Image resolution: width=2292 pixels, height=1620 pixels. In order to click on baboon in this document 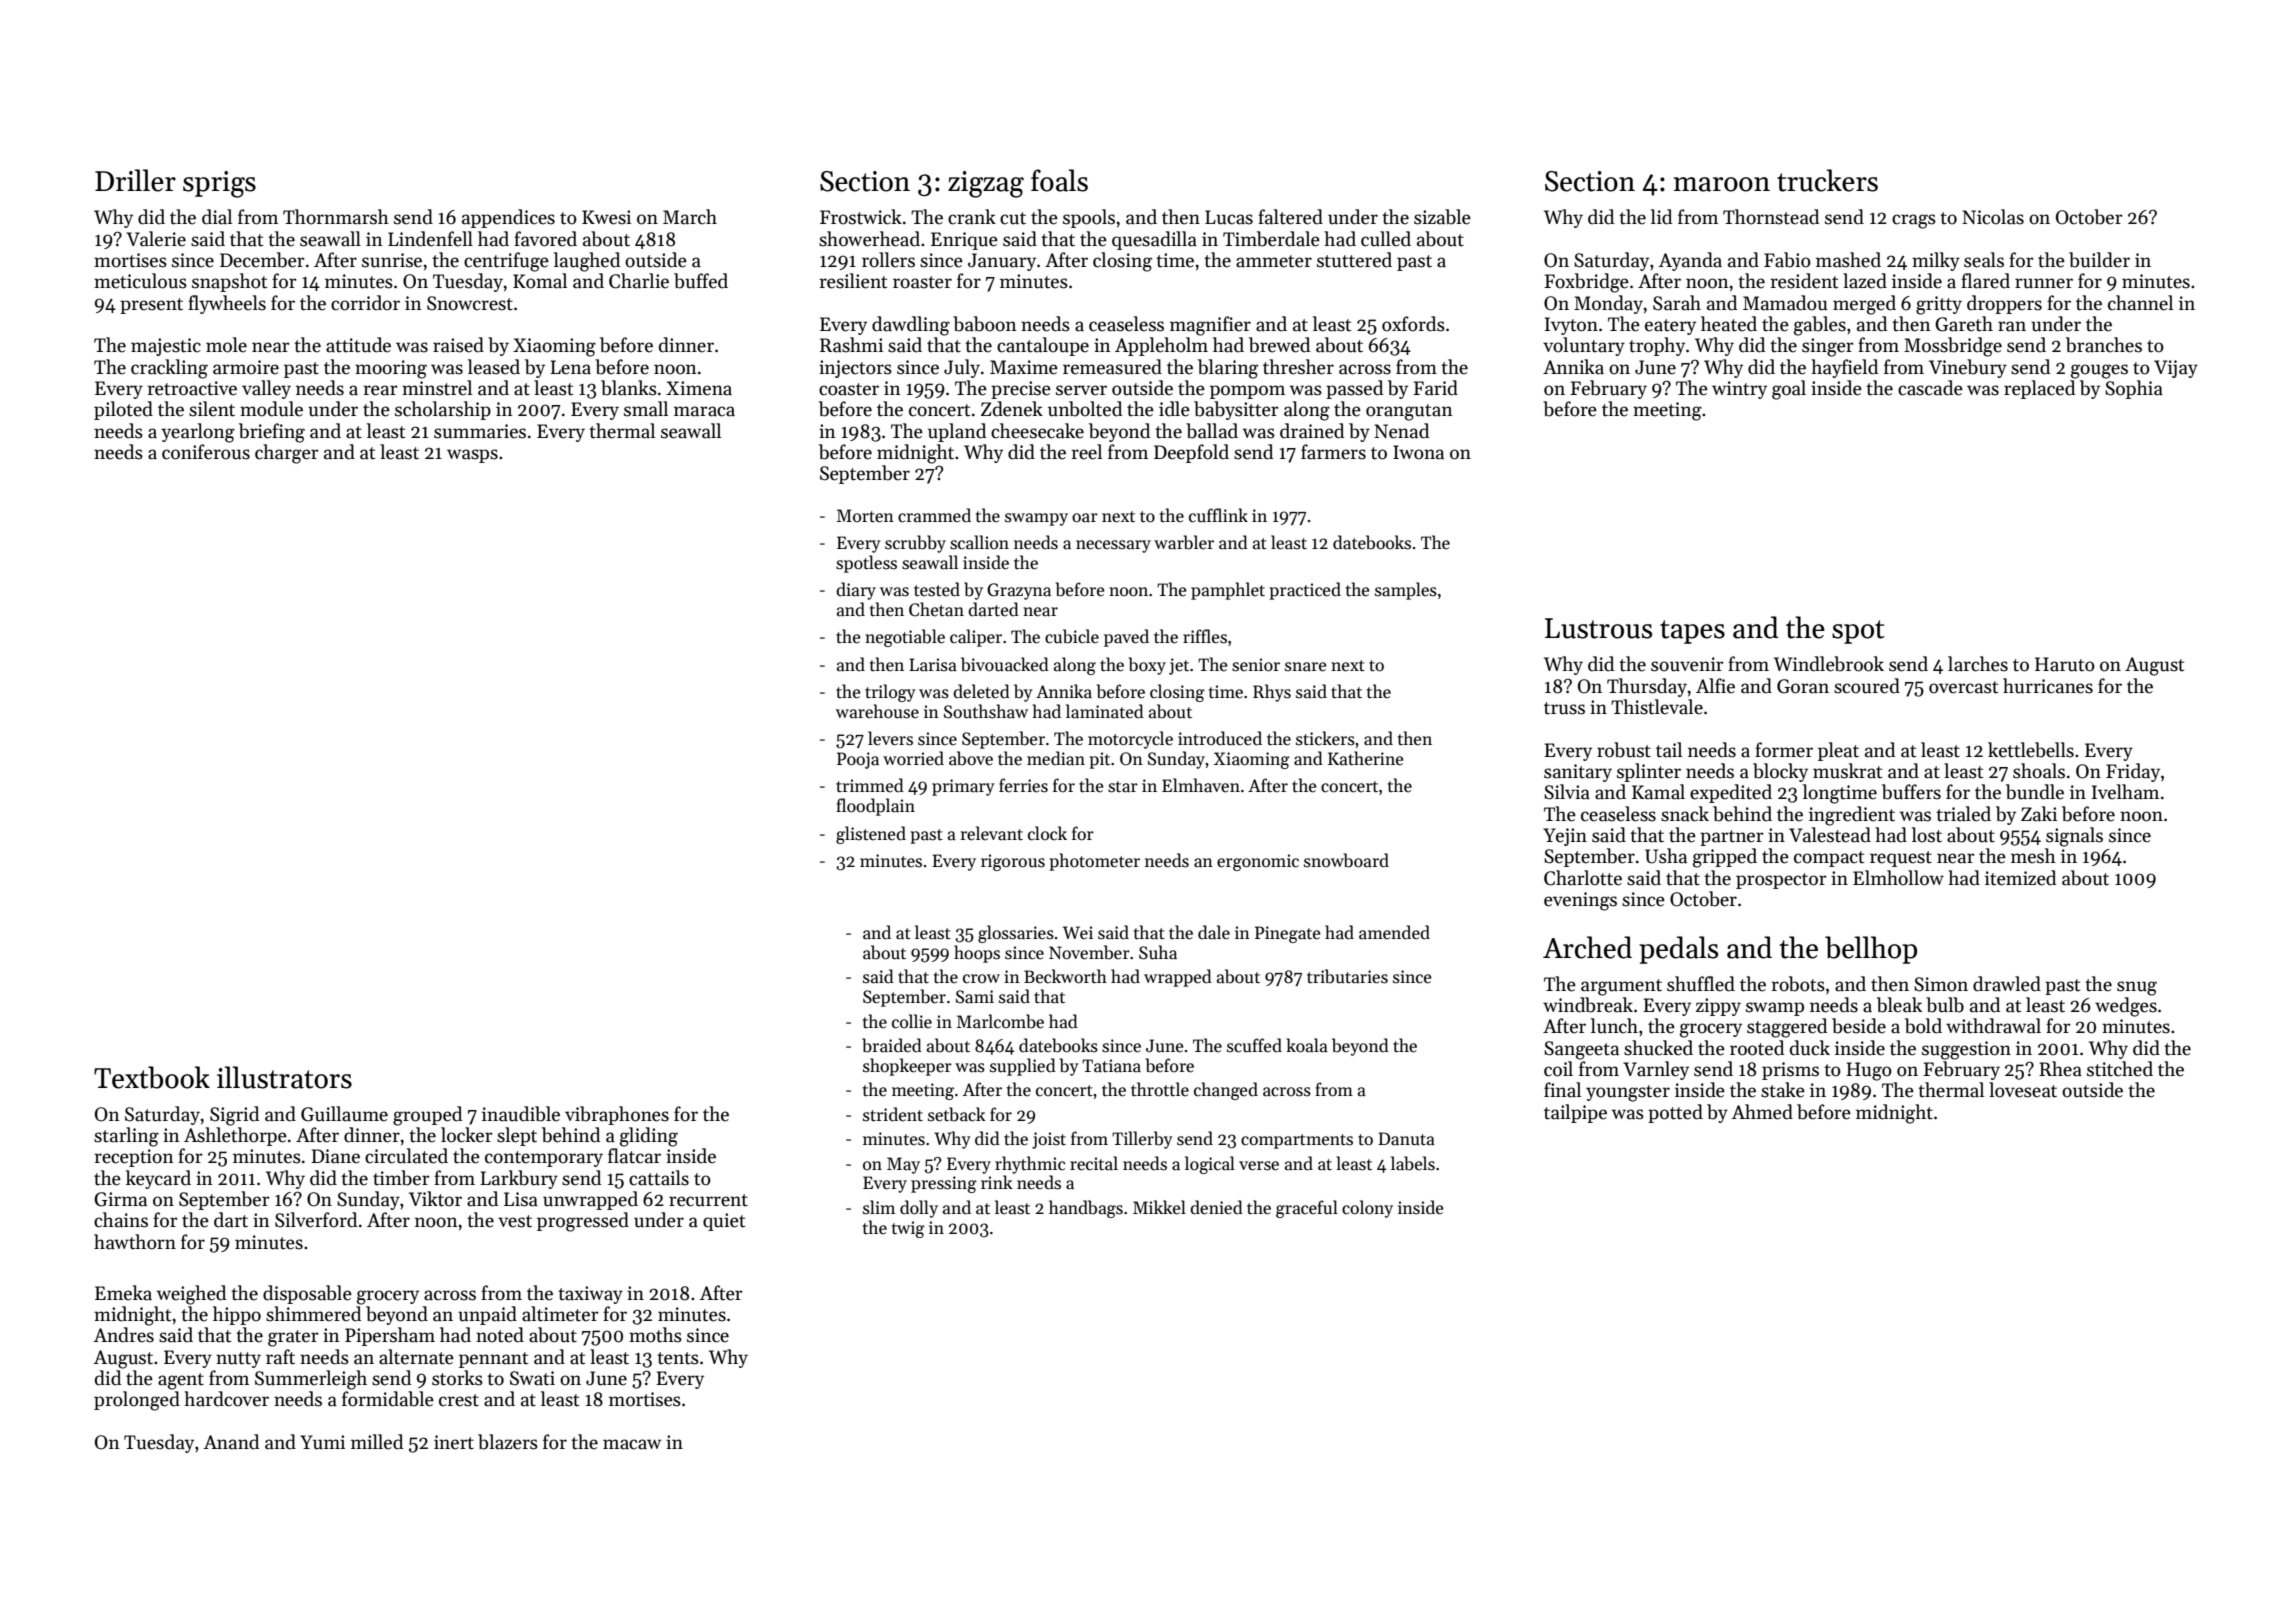, I will do `click(985, 324)`.
